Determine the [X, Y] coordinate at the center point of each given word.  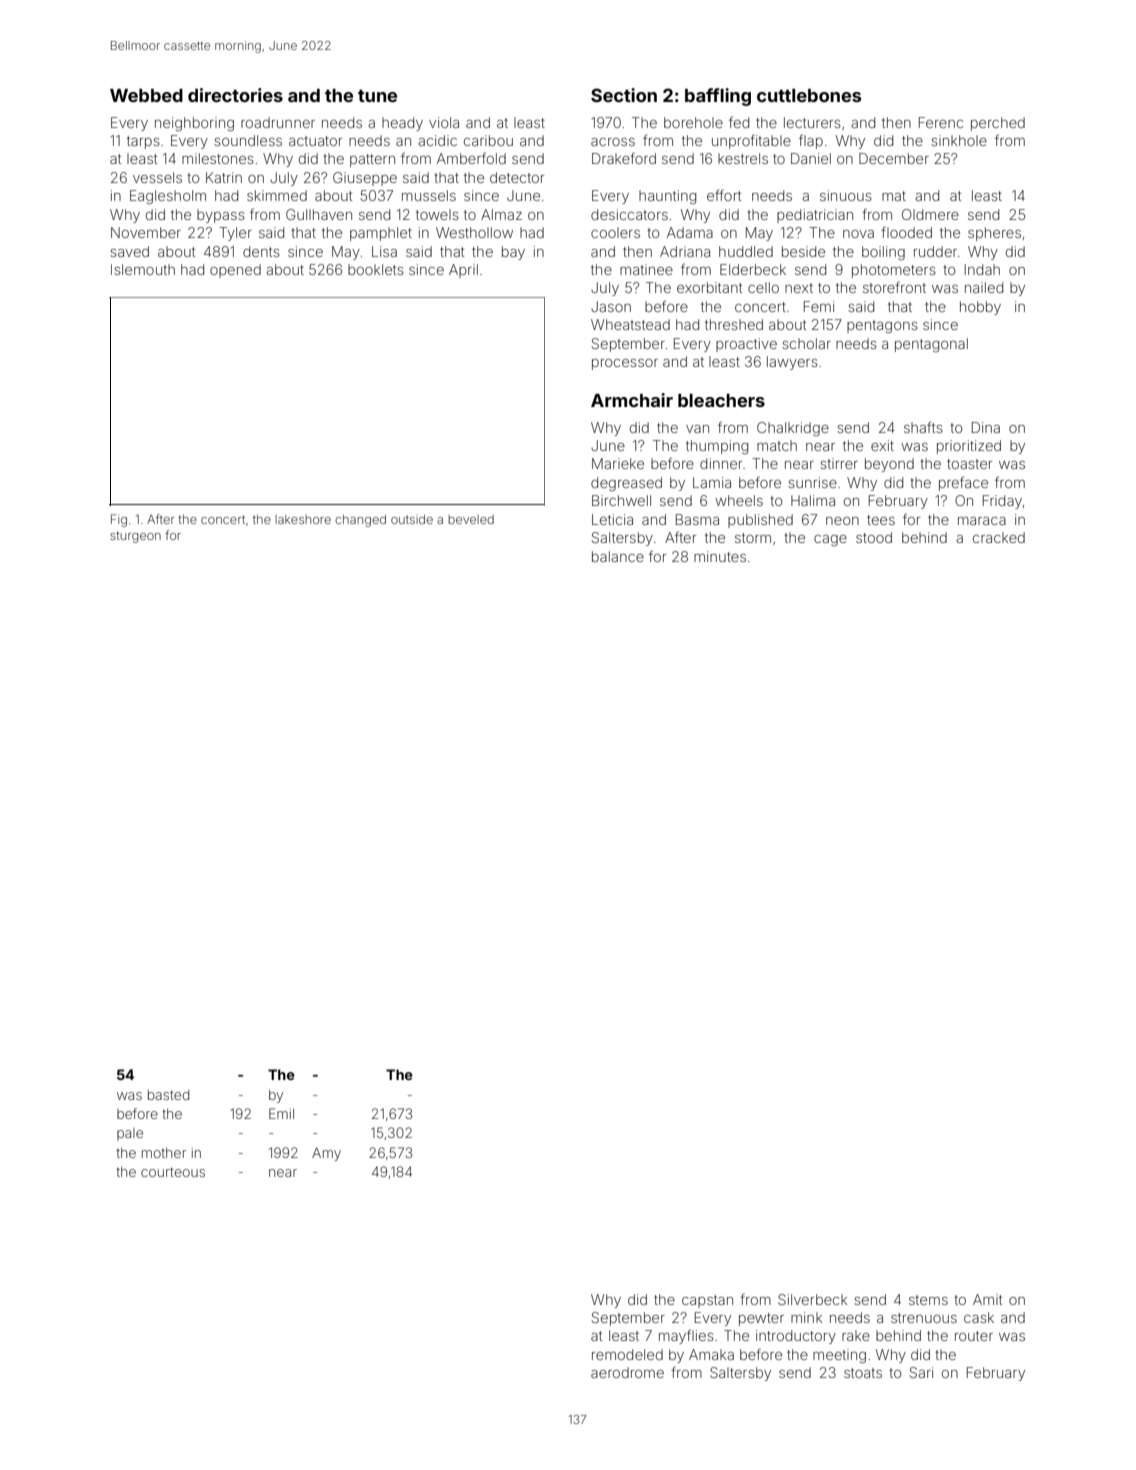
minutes [720, 556]
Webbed [146, 95]
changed [360, 521]
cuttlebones [809, 95]
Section [624, 95]
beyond [889, 465]
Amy [326, 1154]
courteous [173, 1172]
